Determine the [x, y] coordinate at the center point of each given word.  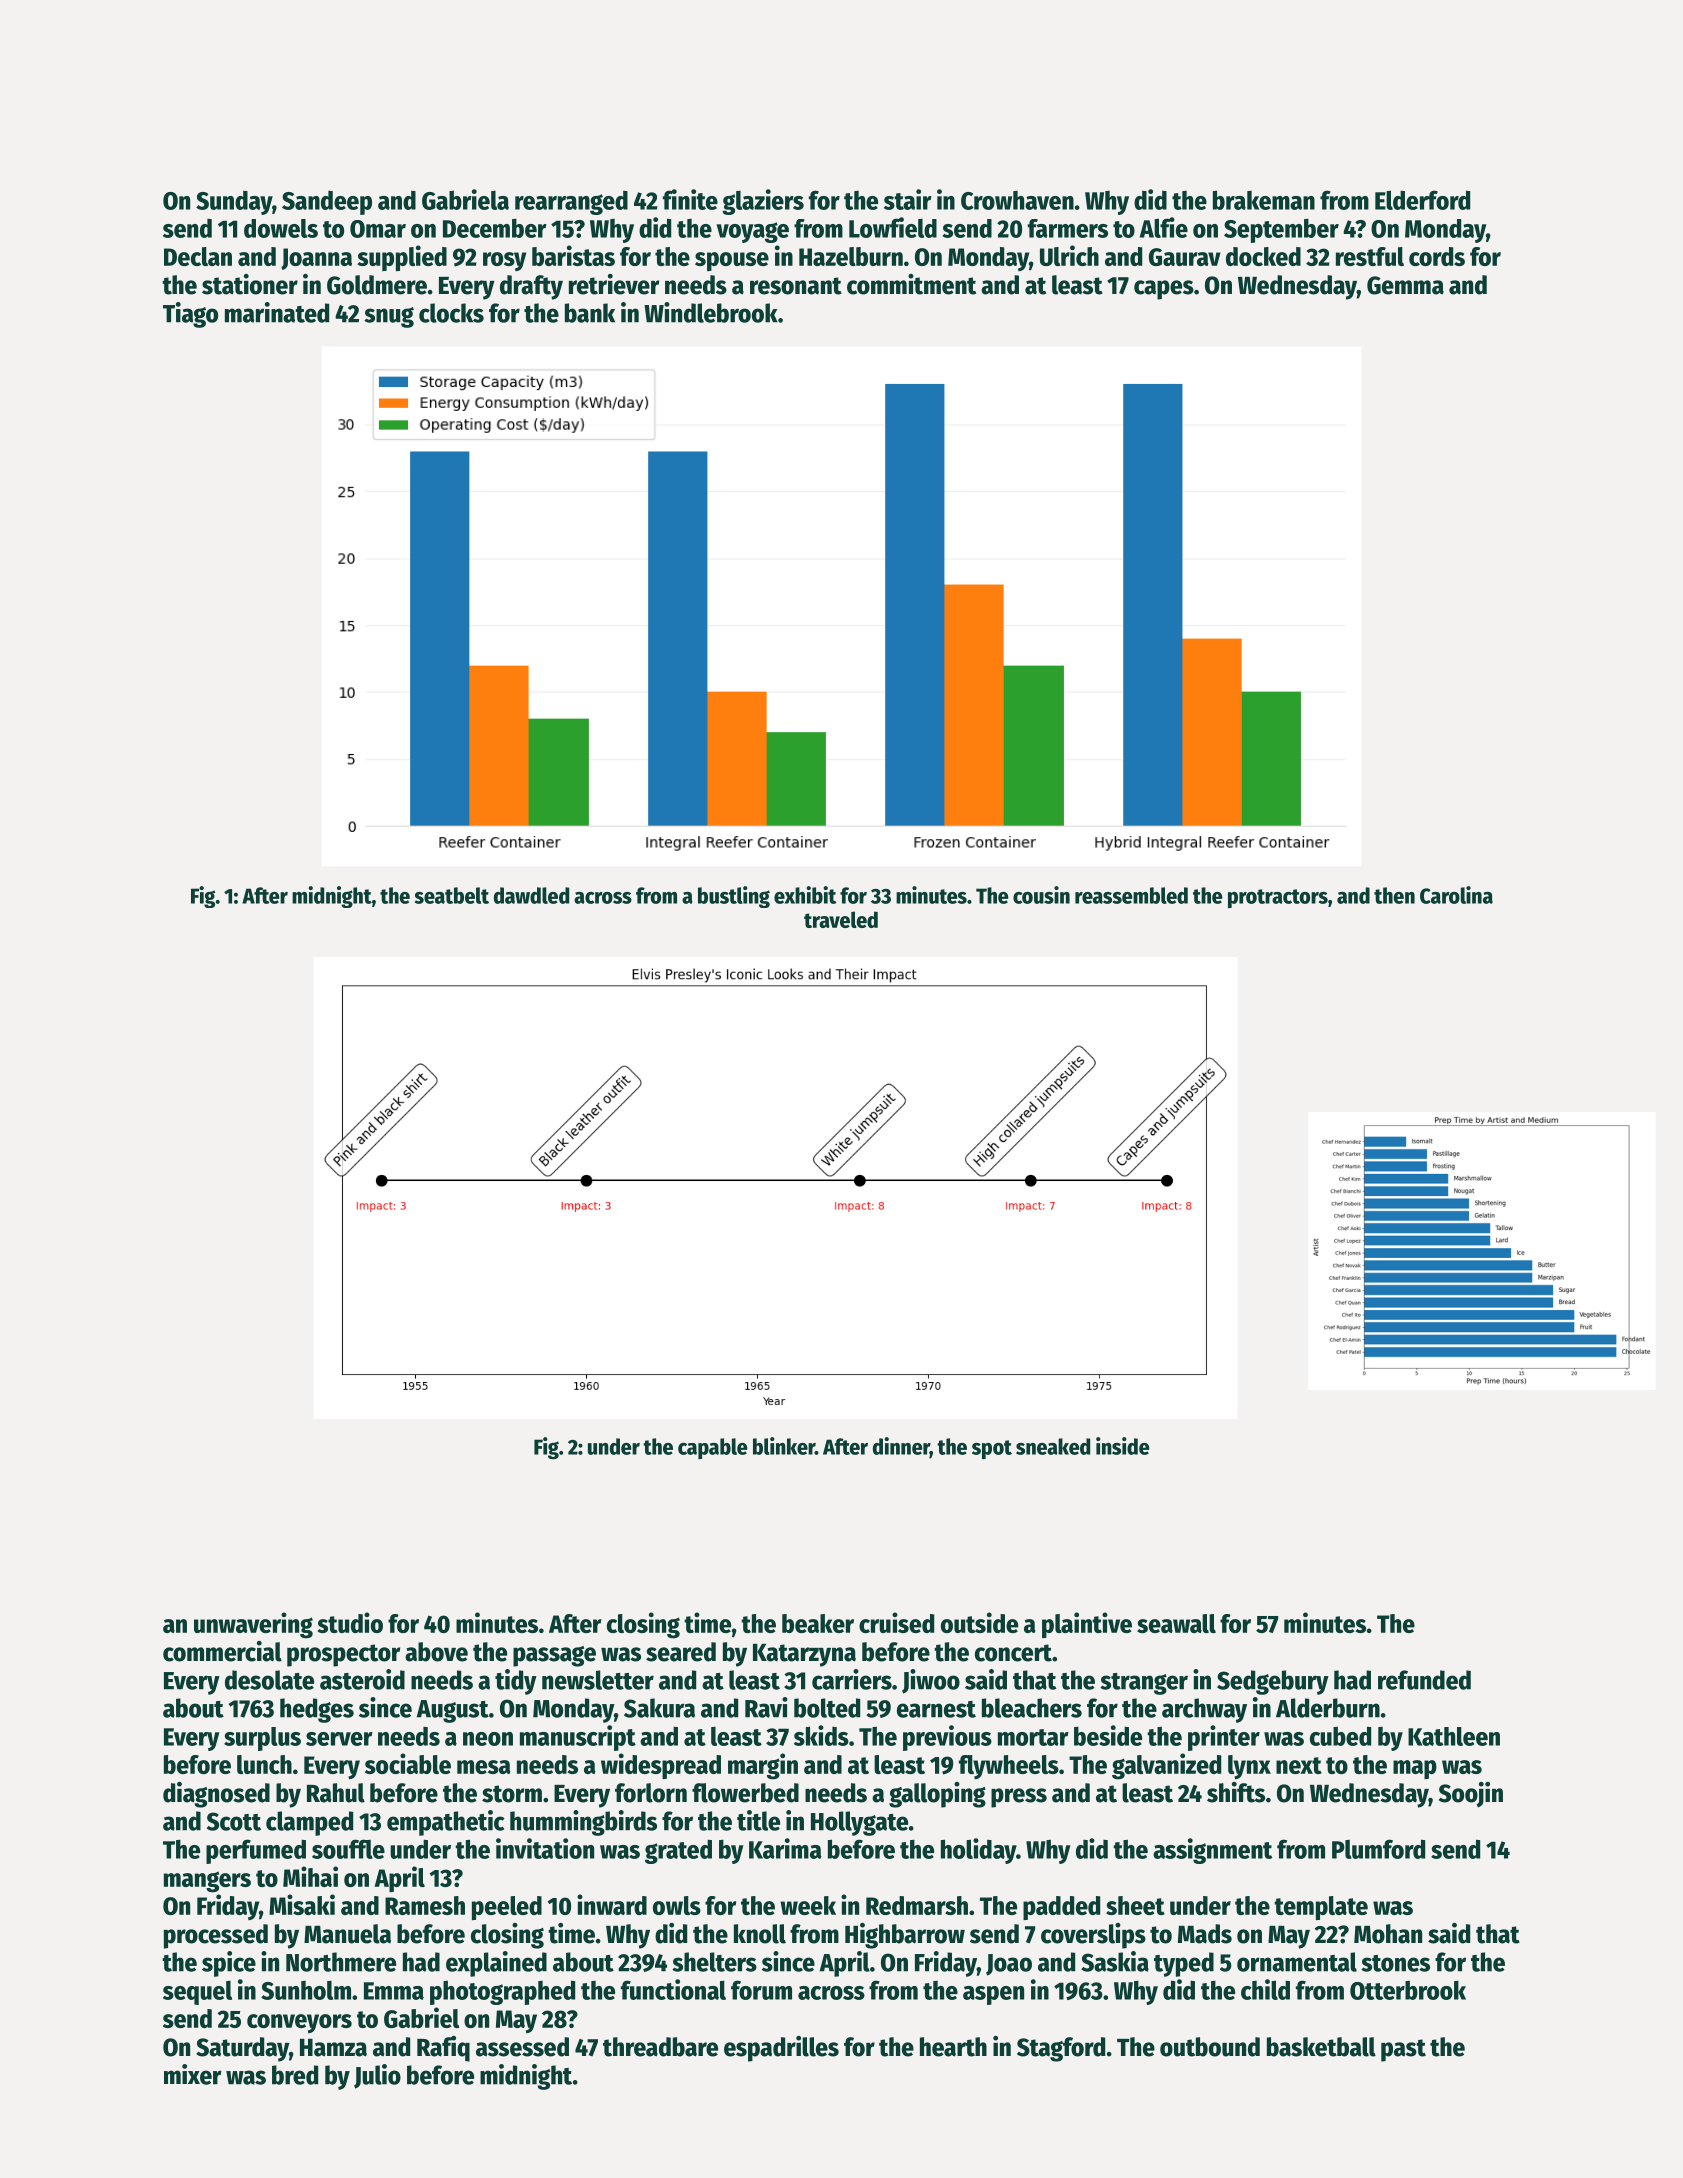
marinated [277, 312]
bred [295, 2075]
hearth [953, 2047]
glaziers [763, 202]
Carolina [1456, 895]
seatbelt [452, 895]
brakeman [1264, 200]
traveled [841, 919]
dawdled [531, 895]
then [1394, 895]
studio [350, 1622]
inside [1122, 1446]
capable [712, 1448]
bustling [734, 897]
